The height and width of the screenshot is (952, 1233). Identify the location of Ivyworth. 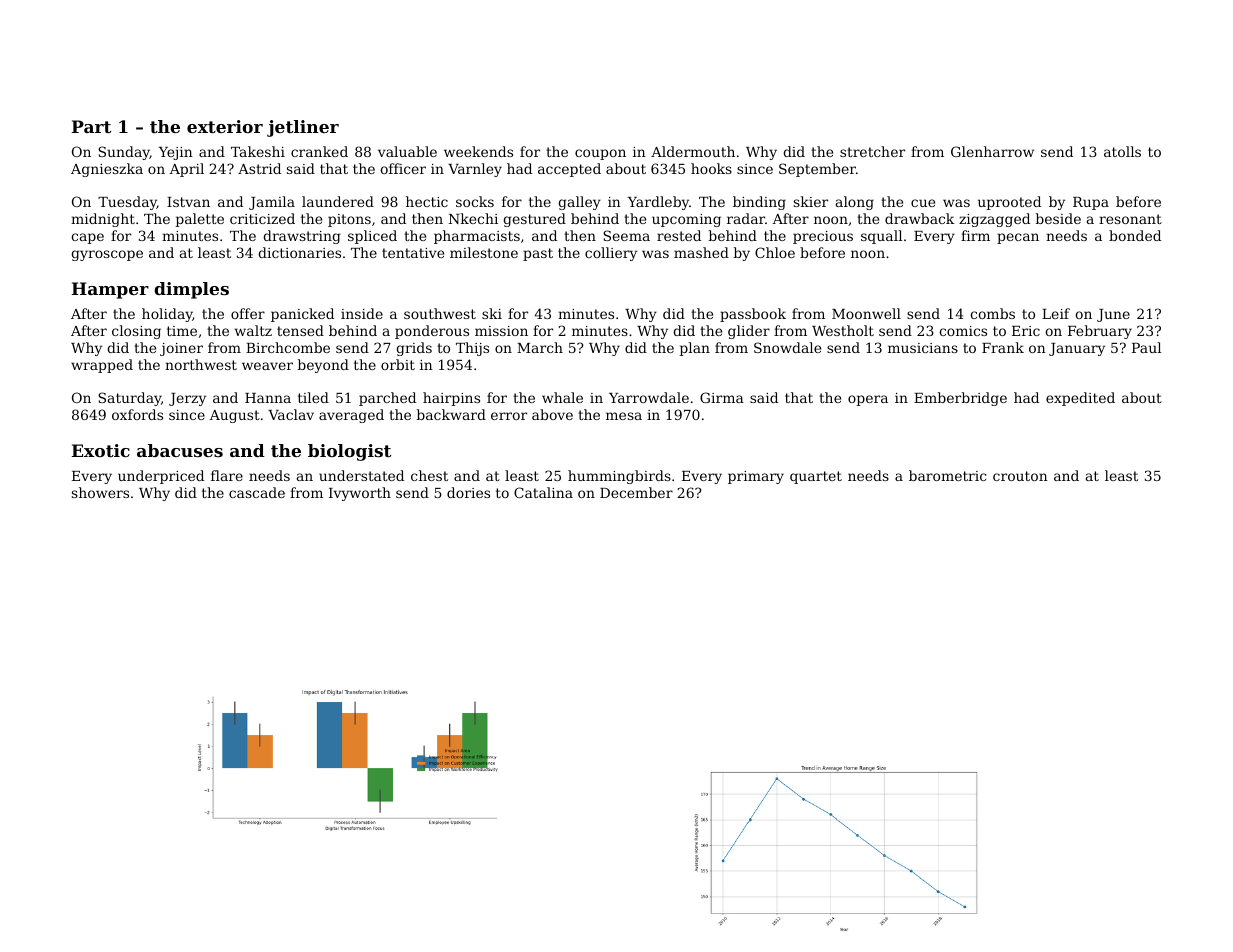
(360, 494).
